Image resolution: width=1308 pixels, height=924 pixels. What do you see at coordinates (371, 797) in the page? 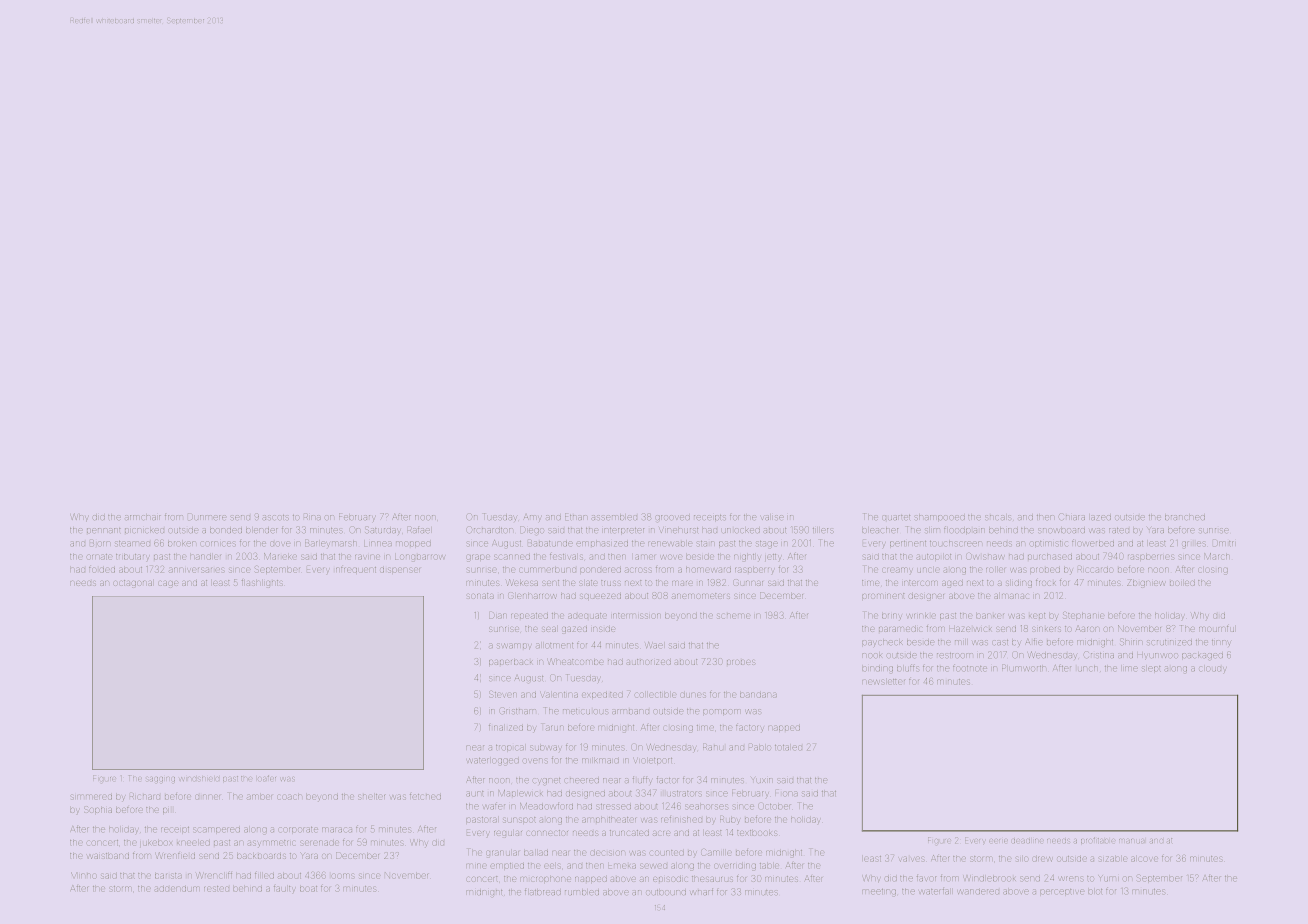
I see `shelter` at bounding box center [371, 797].
